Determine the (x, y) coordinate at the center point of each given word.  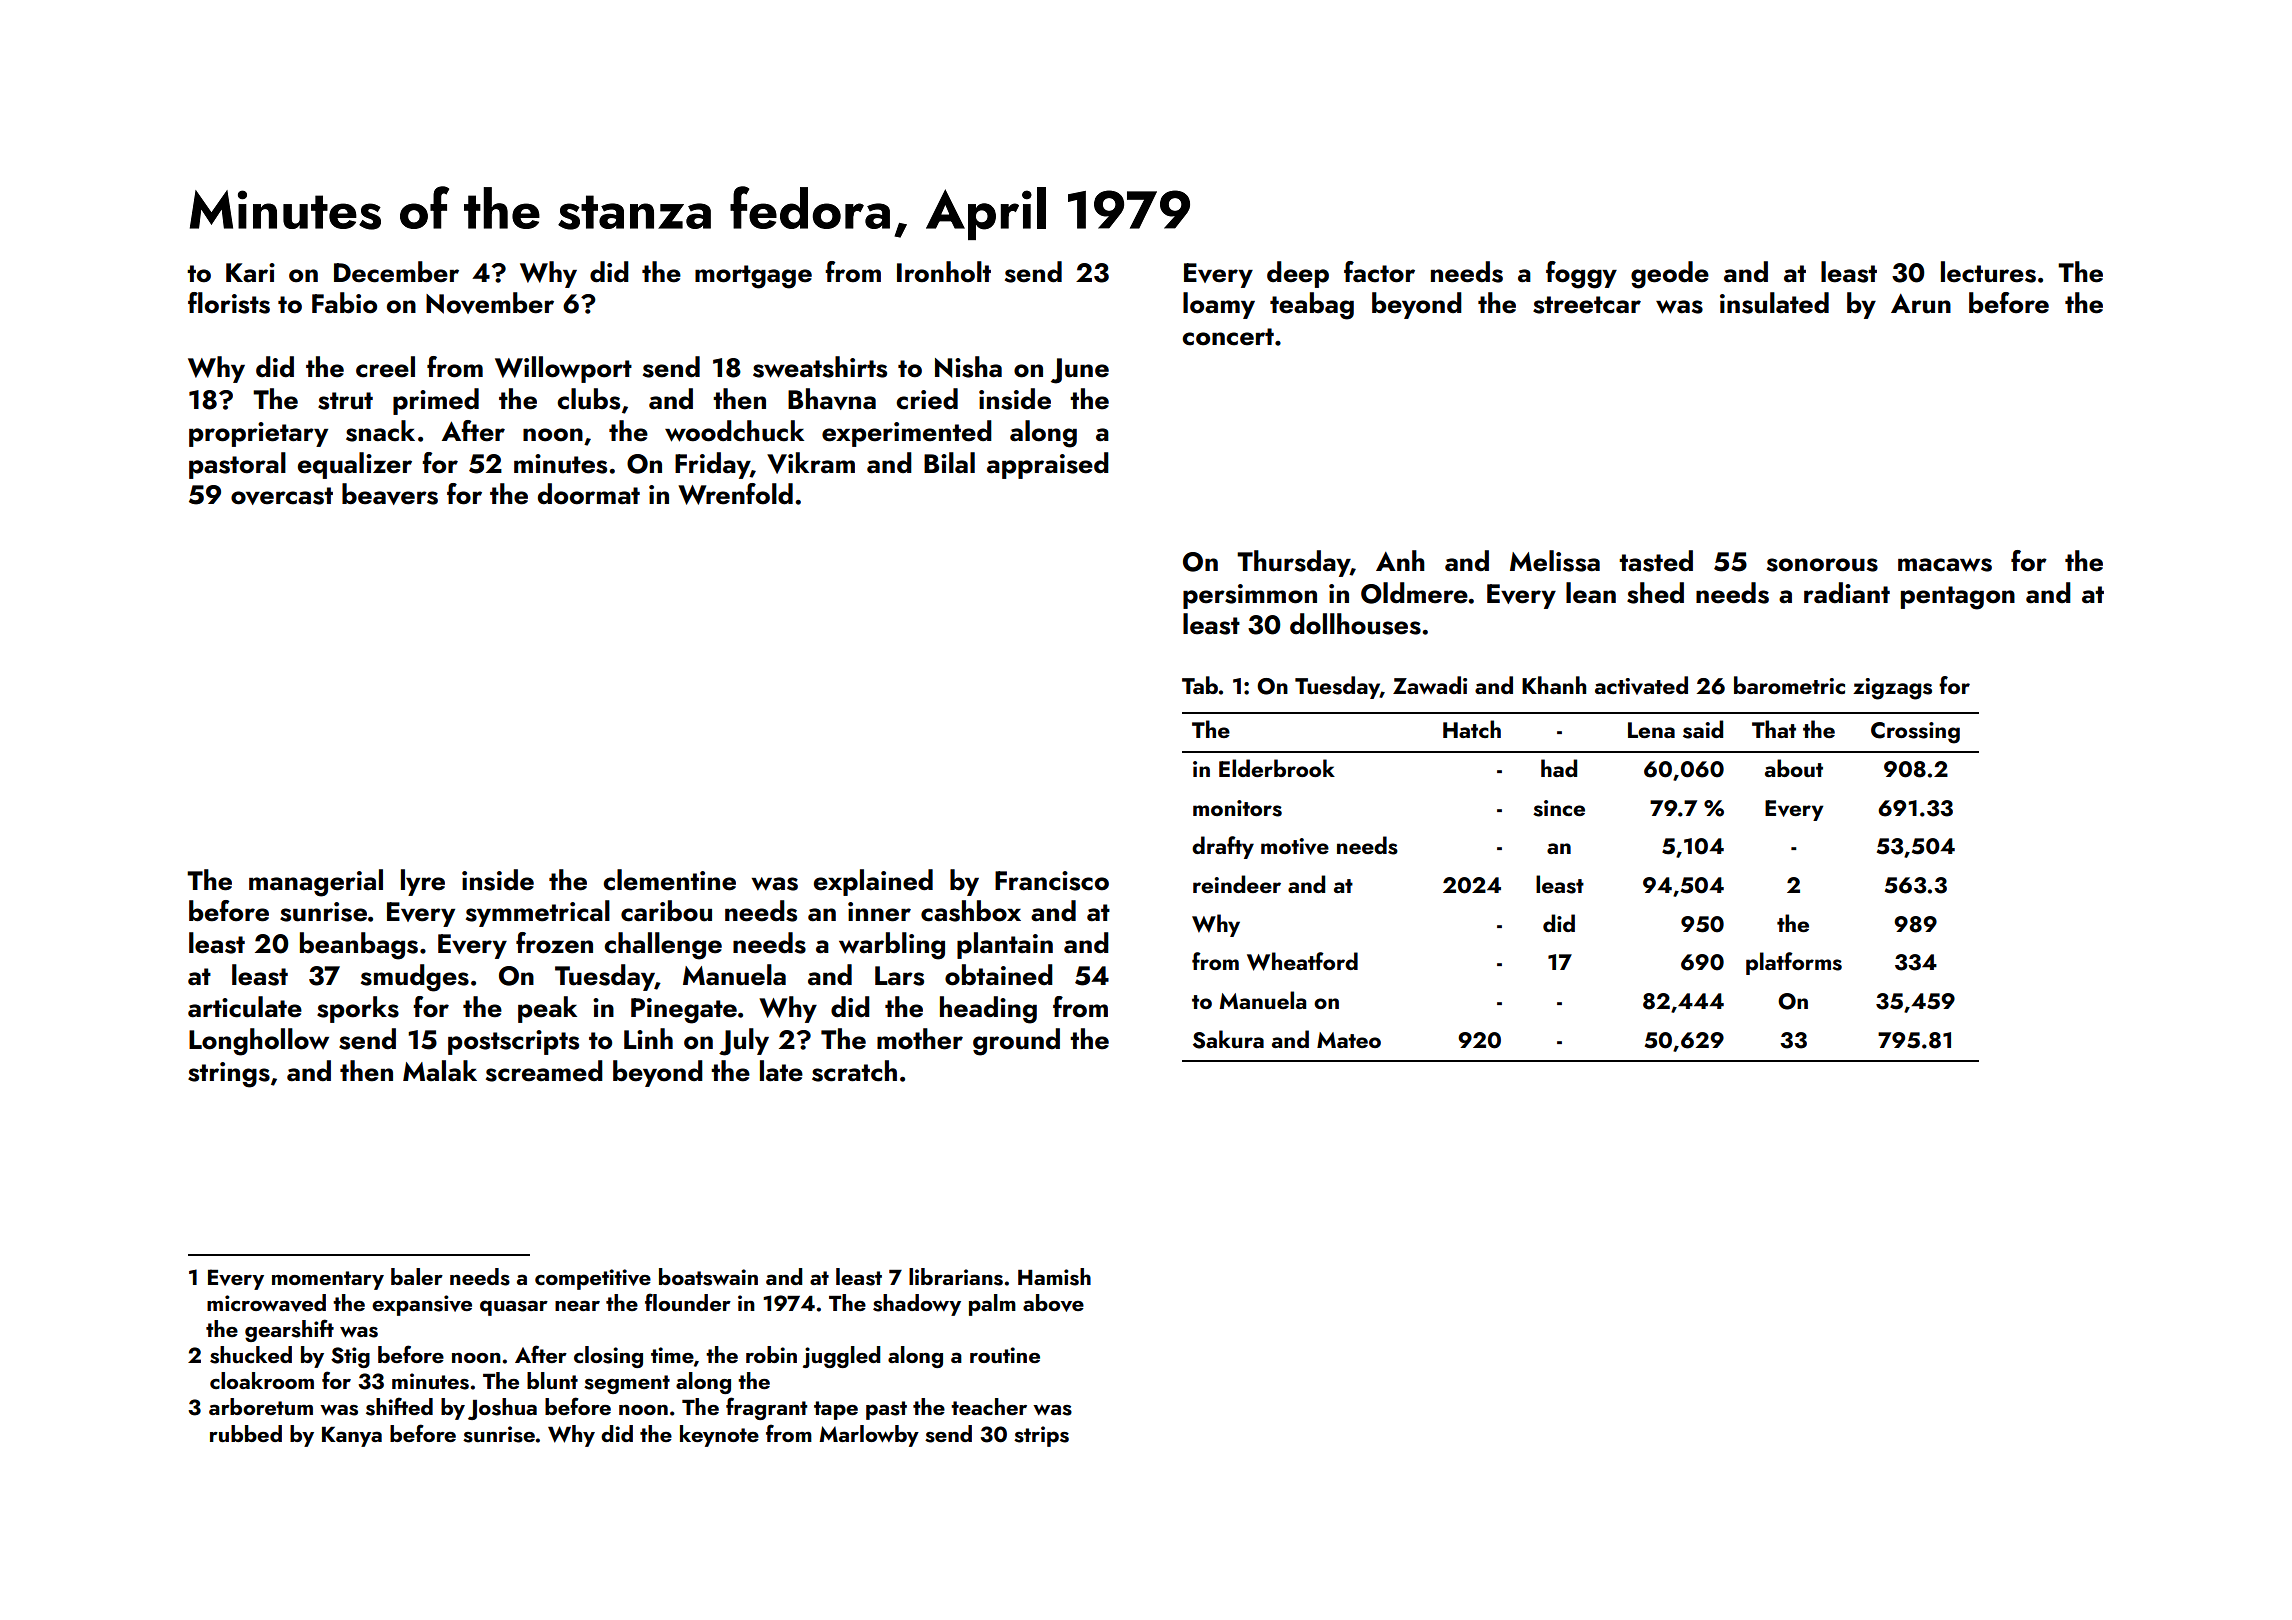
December (396, 272)
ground (1016, 1042)
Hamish (1054, 1277)
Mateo (1349, 1040)
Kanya (352, 1437)
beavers (390, 494)
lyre (423, 882)
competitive (593, 1279)
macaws (1945, 565)
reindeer (1237, 884)
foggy (1581, 275)
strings (229, 1075)
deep (1298, 274)
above (1053, 1303)
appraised (1048, 465)
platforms (1794, 963)
